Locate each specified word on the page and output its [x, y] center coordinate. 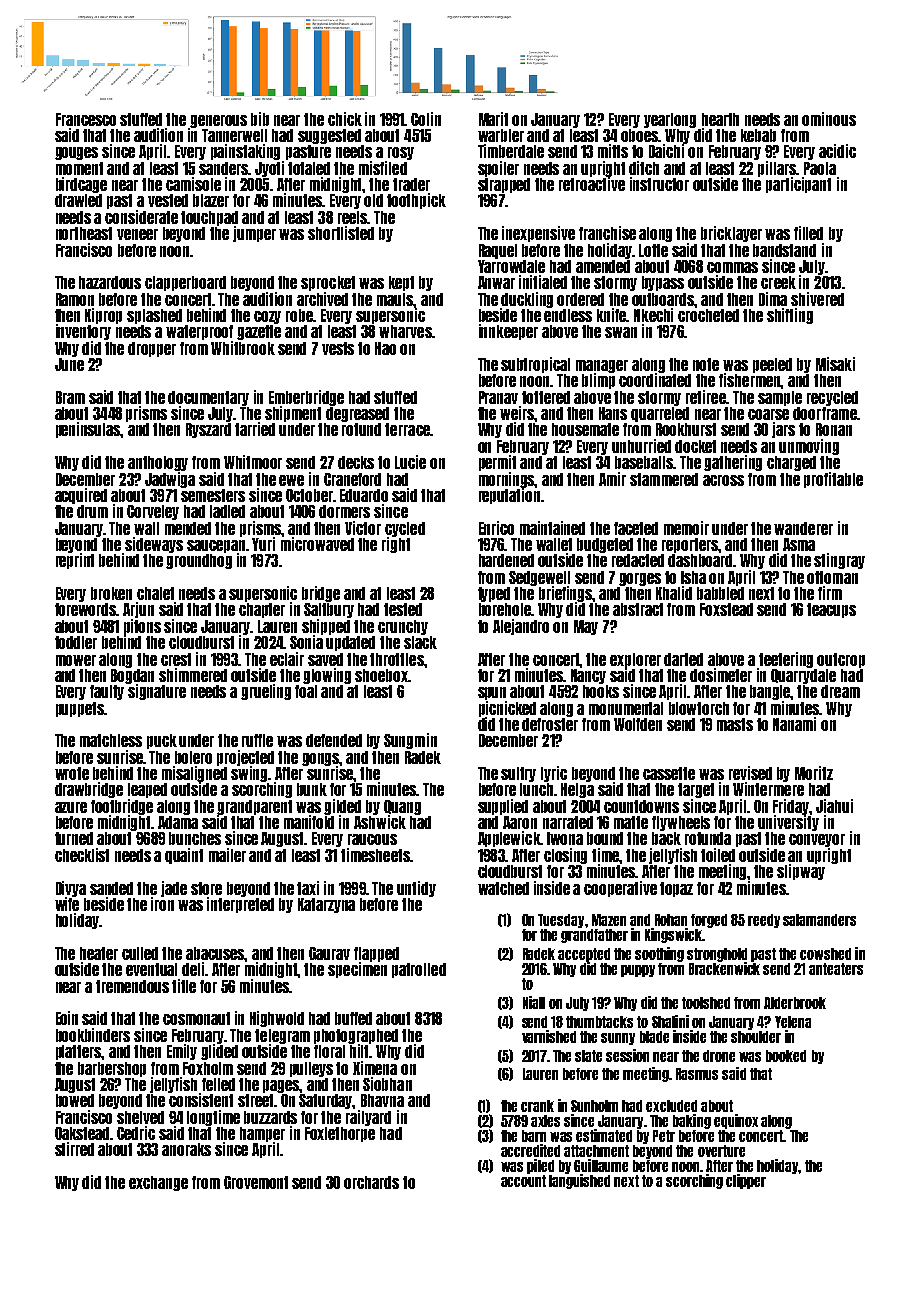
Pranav [498, 397]
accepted [584, 955]
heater [99, 953]
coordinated [655, 380]
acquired [81, 496]
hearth [720, 119]
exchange [158, 1183]
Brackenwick [724, 968]
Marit [493, 119]
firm [830, 593]
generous [218, 121]
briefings [566, 594]
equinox [736, 1121]
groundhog [199, 561]
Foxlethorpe [340, 1134]
